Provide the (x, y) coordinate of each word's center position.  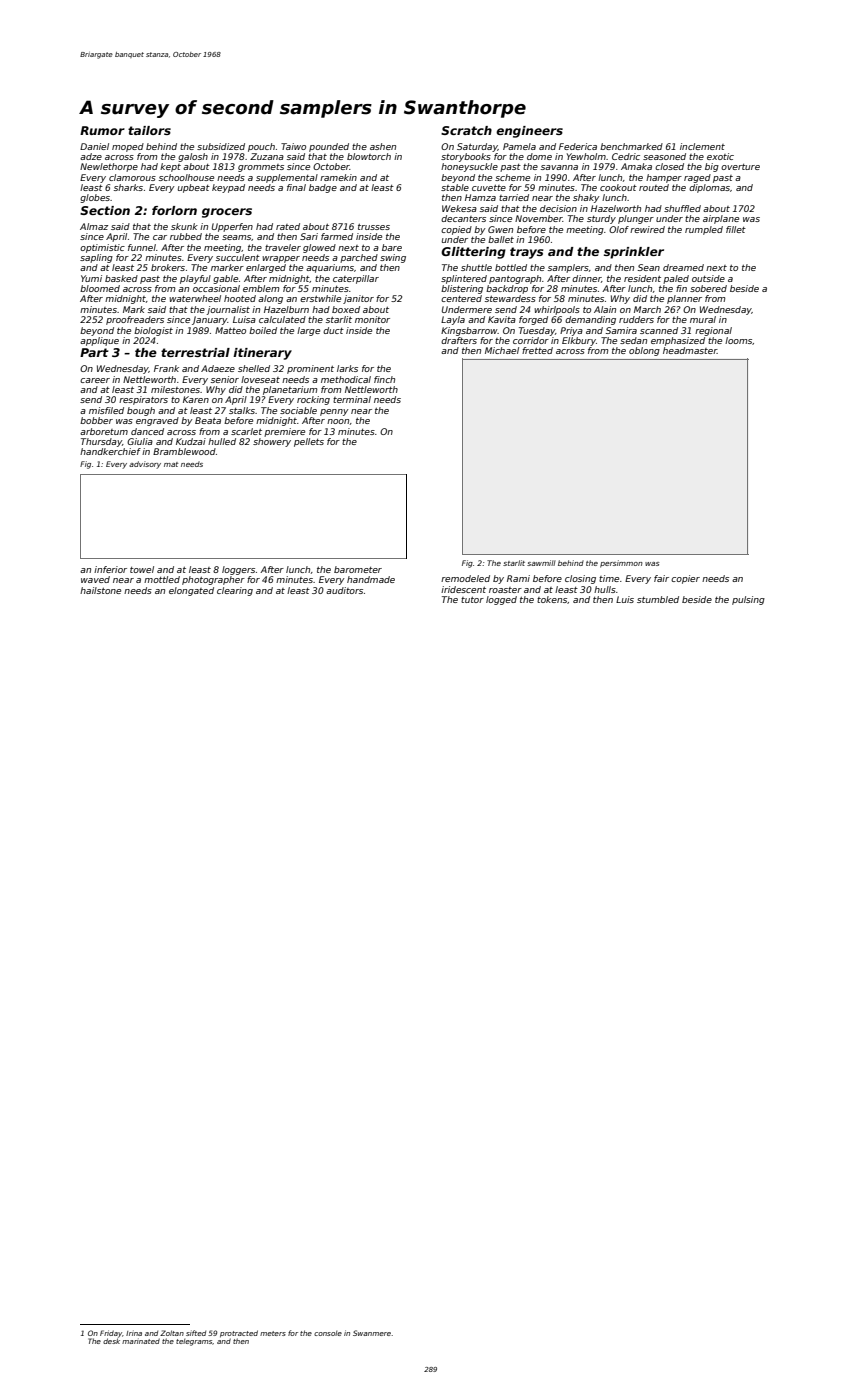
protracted (239, 1334)
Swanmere (372, 1333)
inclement (702, 146)
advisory (145, 465)
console (328, 1333)
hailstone (100, 590)
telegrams (194, 1342)
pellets (309, 442)
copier (685, 579)
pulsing (748, 600)
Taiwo (293, 146)
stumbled (658, 599)
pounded (329, 147)
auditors (344, 590)
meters (273, 1333)
